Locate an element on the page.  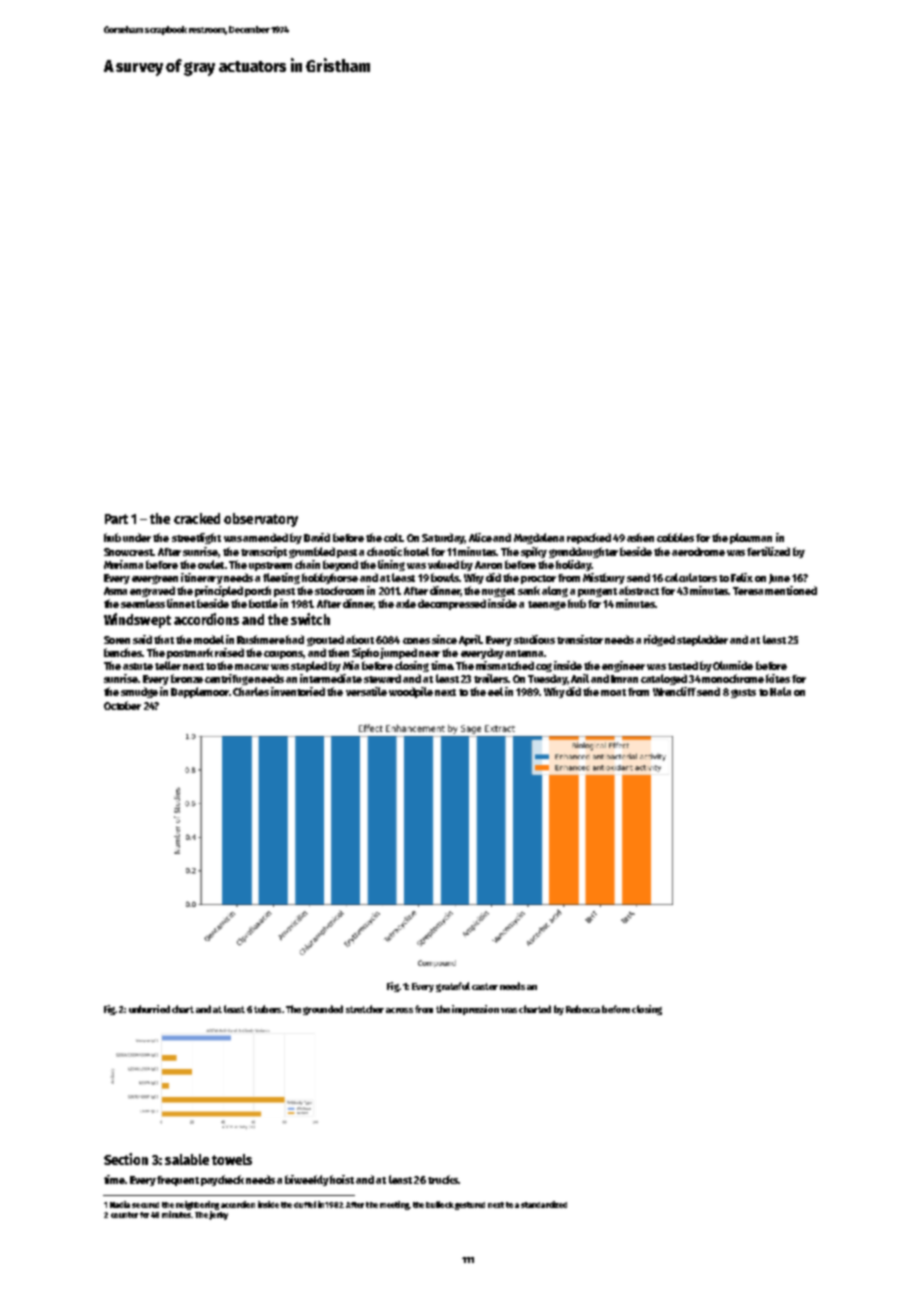
Rebecca is located at coordinates (583, 1009).
